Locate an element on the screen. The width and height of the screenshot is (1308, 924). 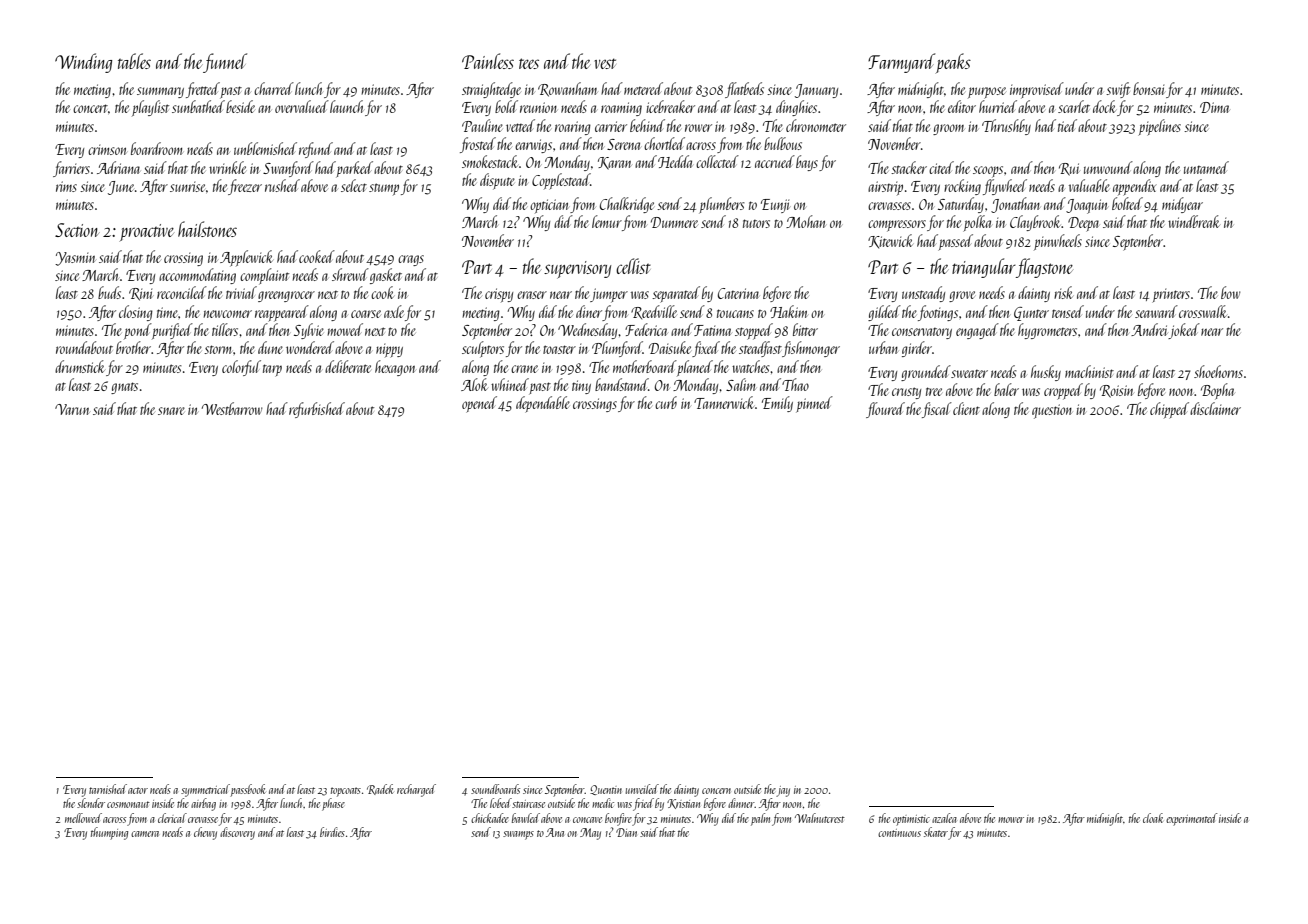
Varun is located at coordinates (72, 409).
